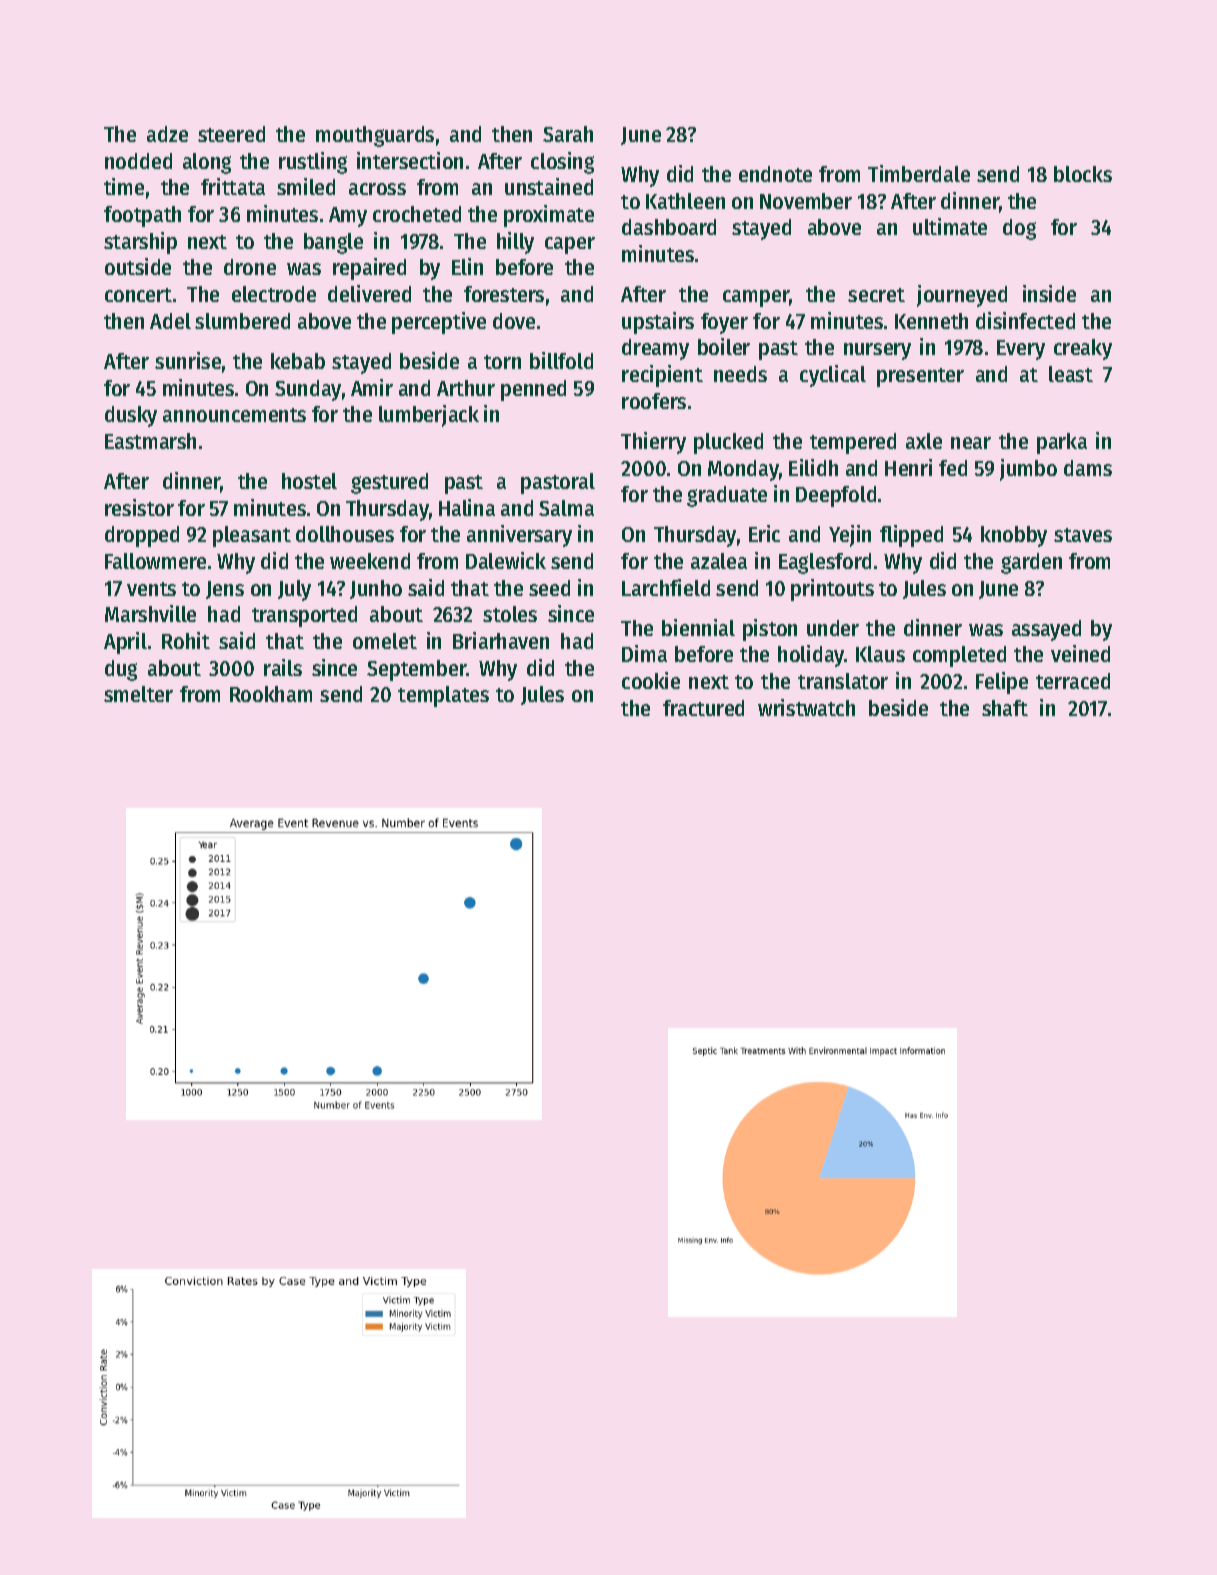 This screenshot has width=1217, height=1575. What do you see at coordinates (514, 321) in the screenshot?
I see `dove` at bounding box center [514, 321].
